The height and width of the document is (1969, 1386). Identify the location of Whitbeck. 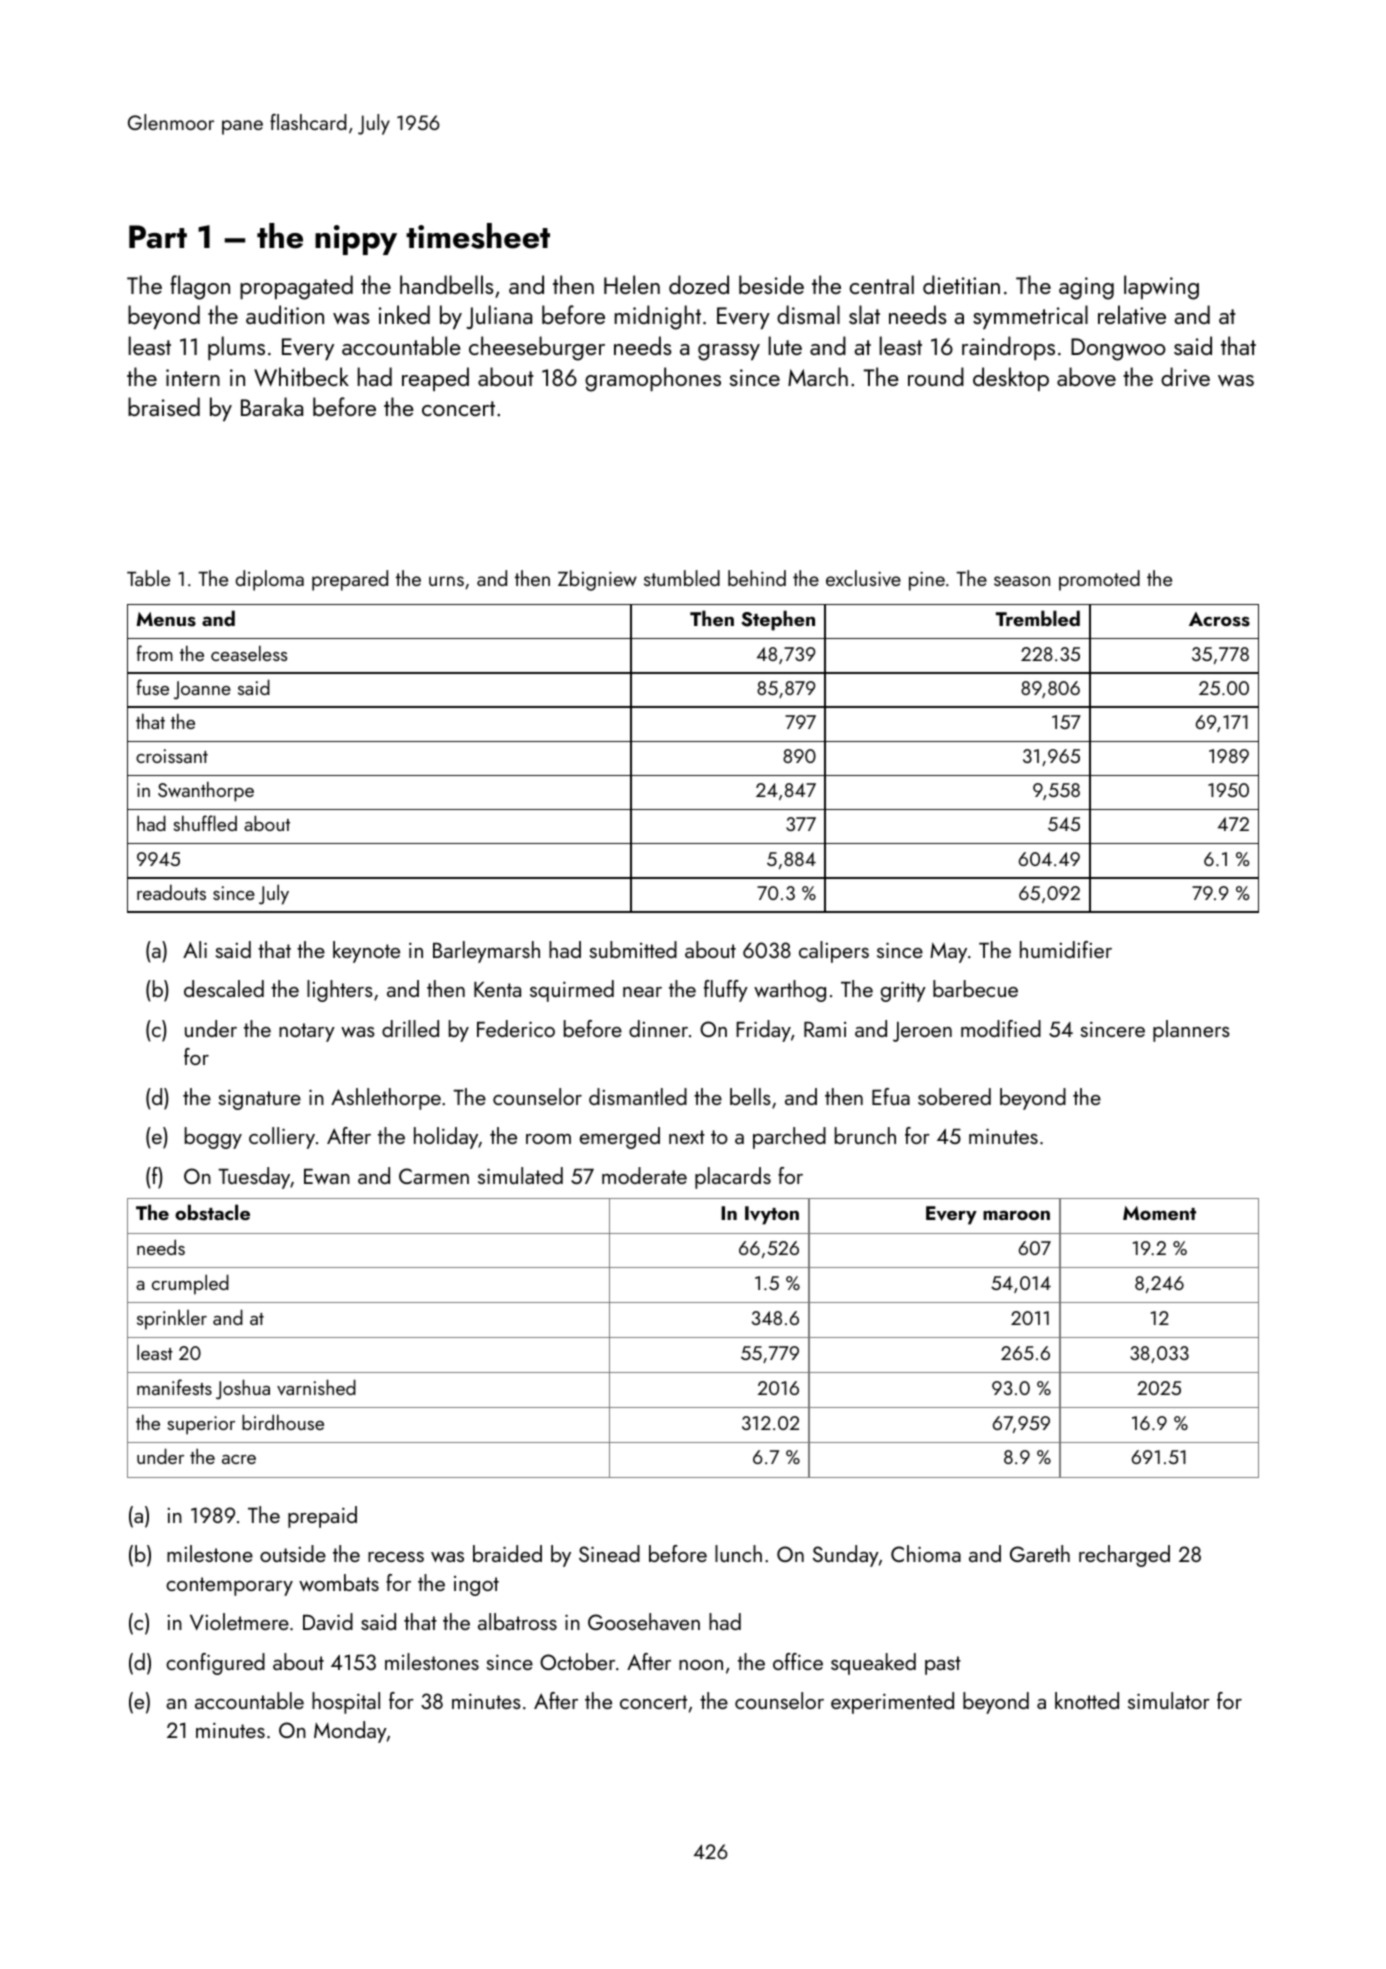
(301, 377).
